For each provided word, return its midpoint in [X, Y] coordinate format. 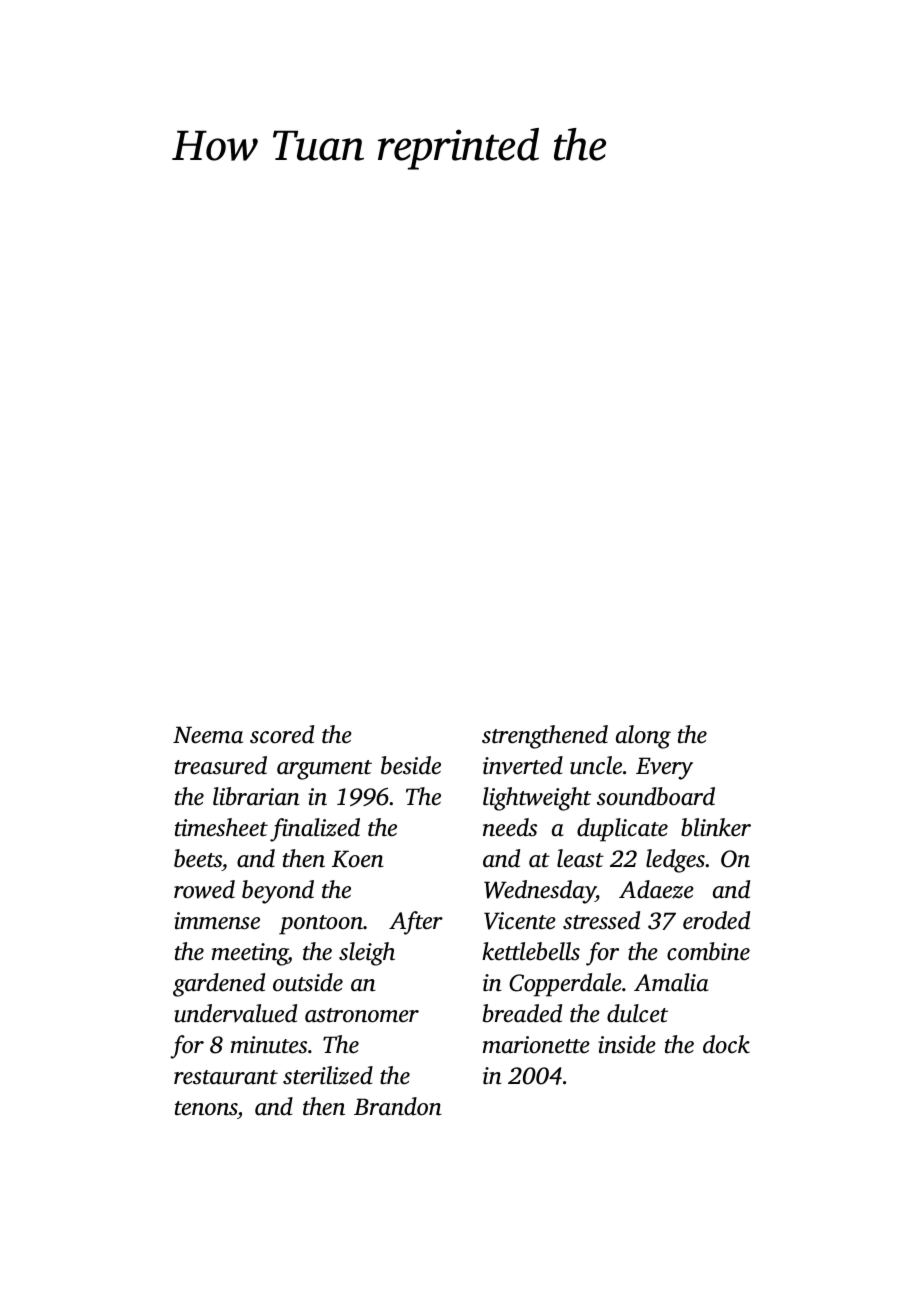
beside [411, 765]
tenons [206, 1108]
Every [664, 768]
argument [324, 770]
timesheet [221, 827]
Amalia [671, 982]
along [643, 737]
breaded [522, 1013]
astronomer [362, 1015]
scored [282, 734]
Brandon [398, 1106]
